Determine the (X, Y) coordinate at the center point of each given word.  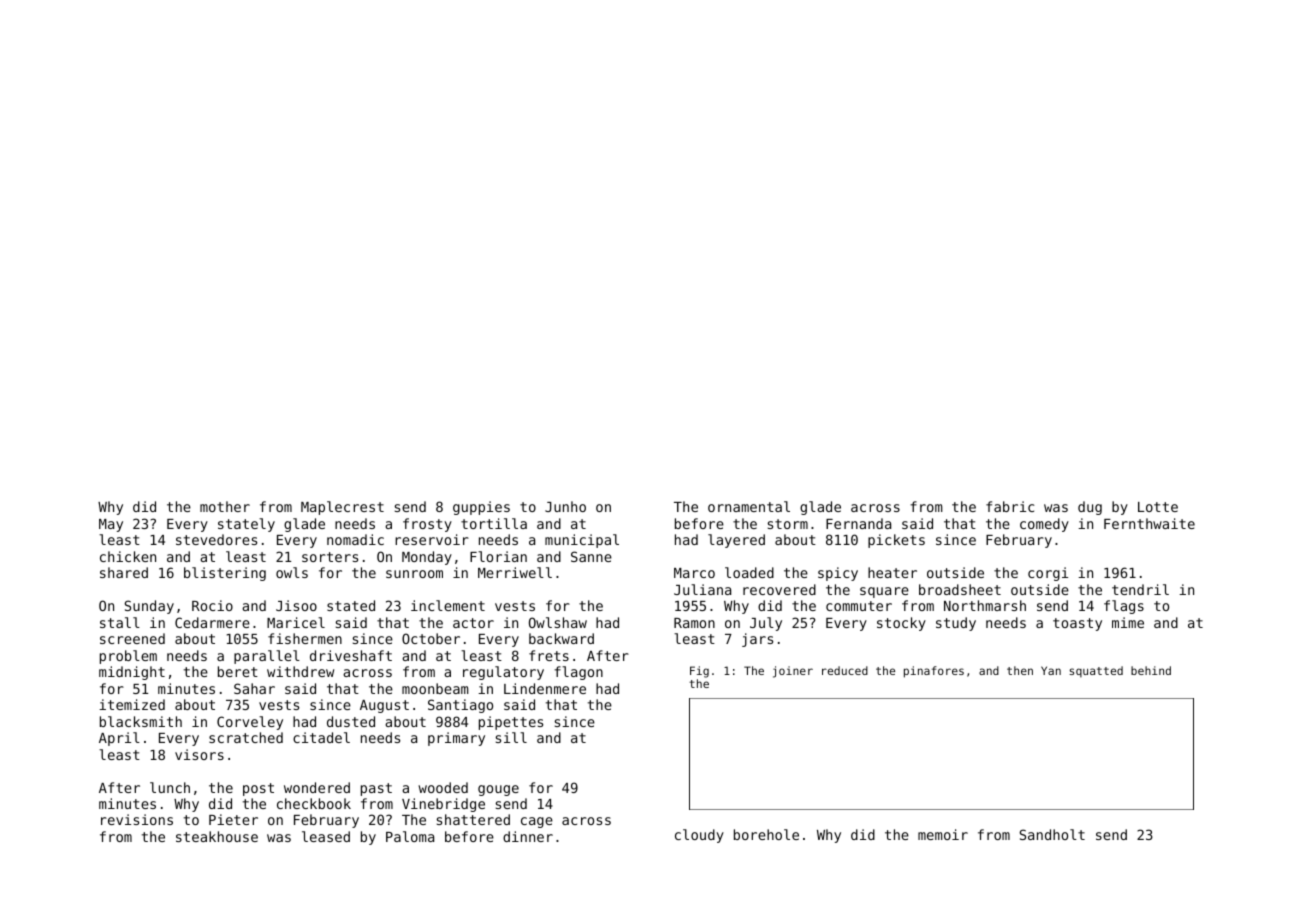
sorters (330, 557)
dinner (528, 836)
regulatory (503, 673)
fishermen (305, 638)
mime (1128, 622)
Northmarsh (985, 605)
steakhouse (217, 836)
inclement (448, 605)
